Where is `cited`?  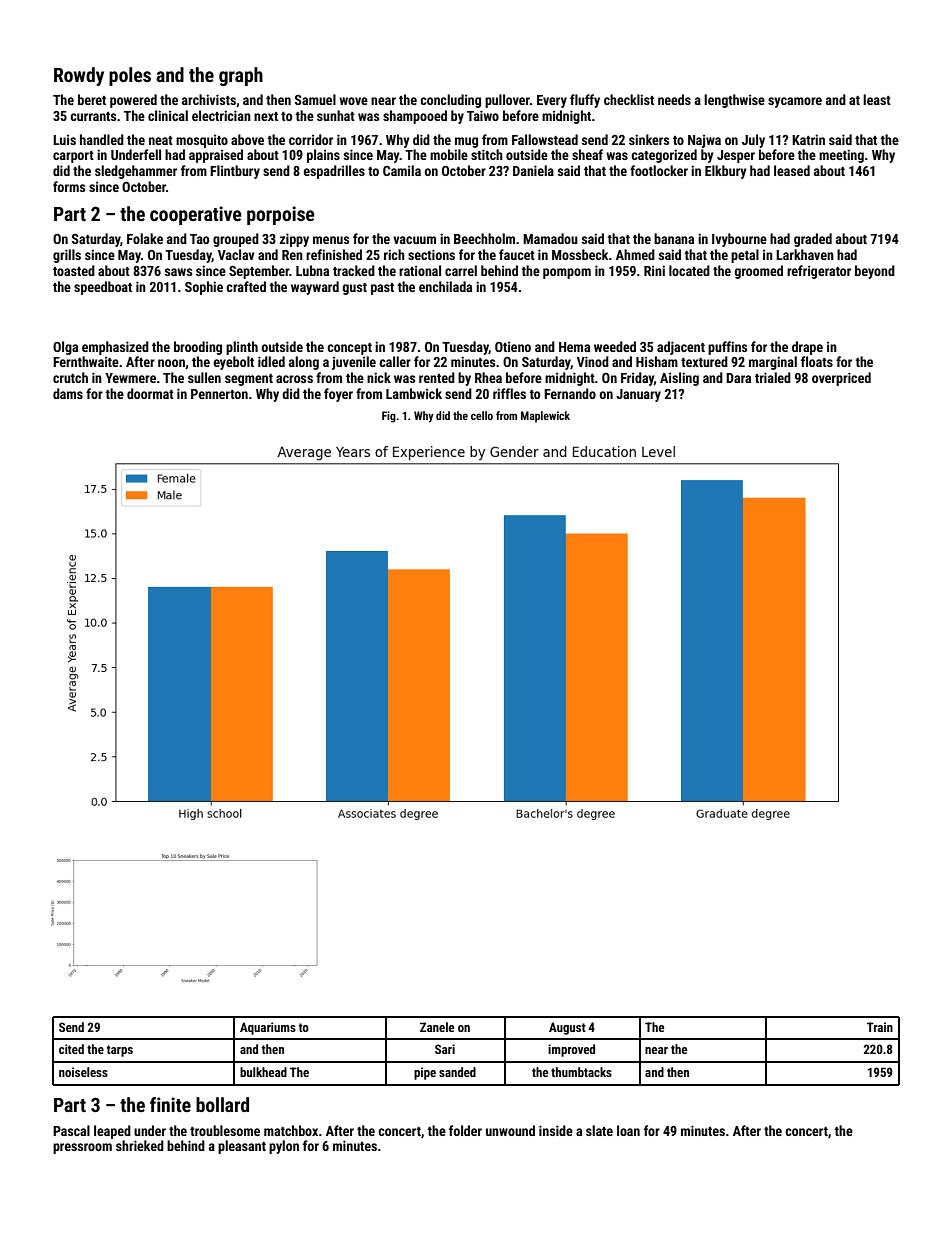 cited is located at coordinates (71, 1049).
